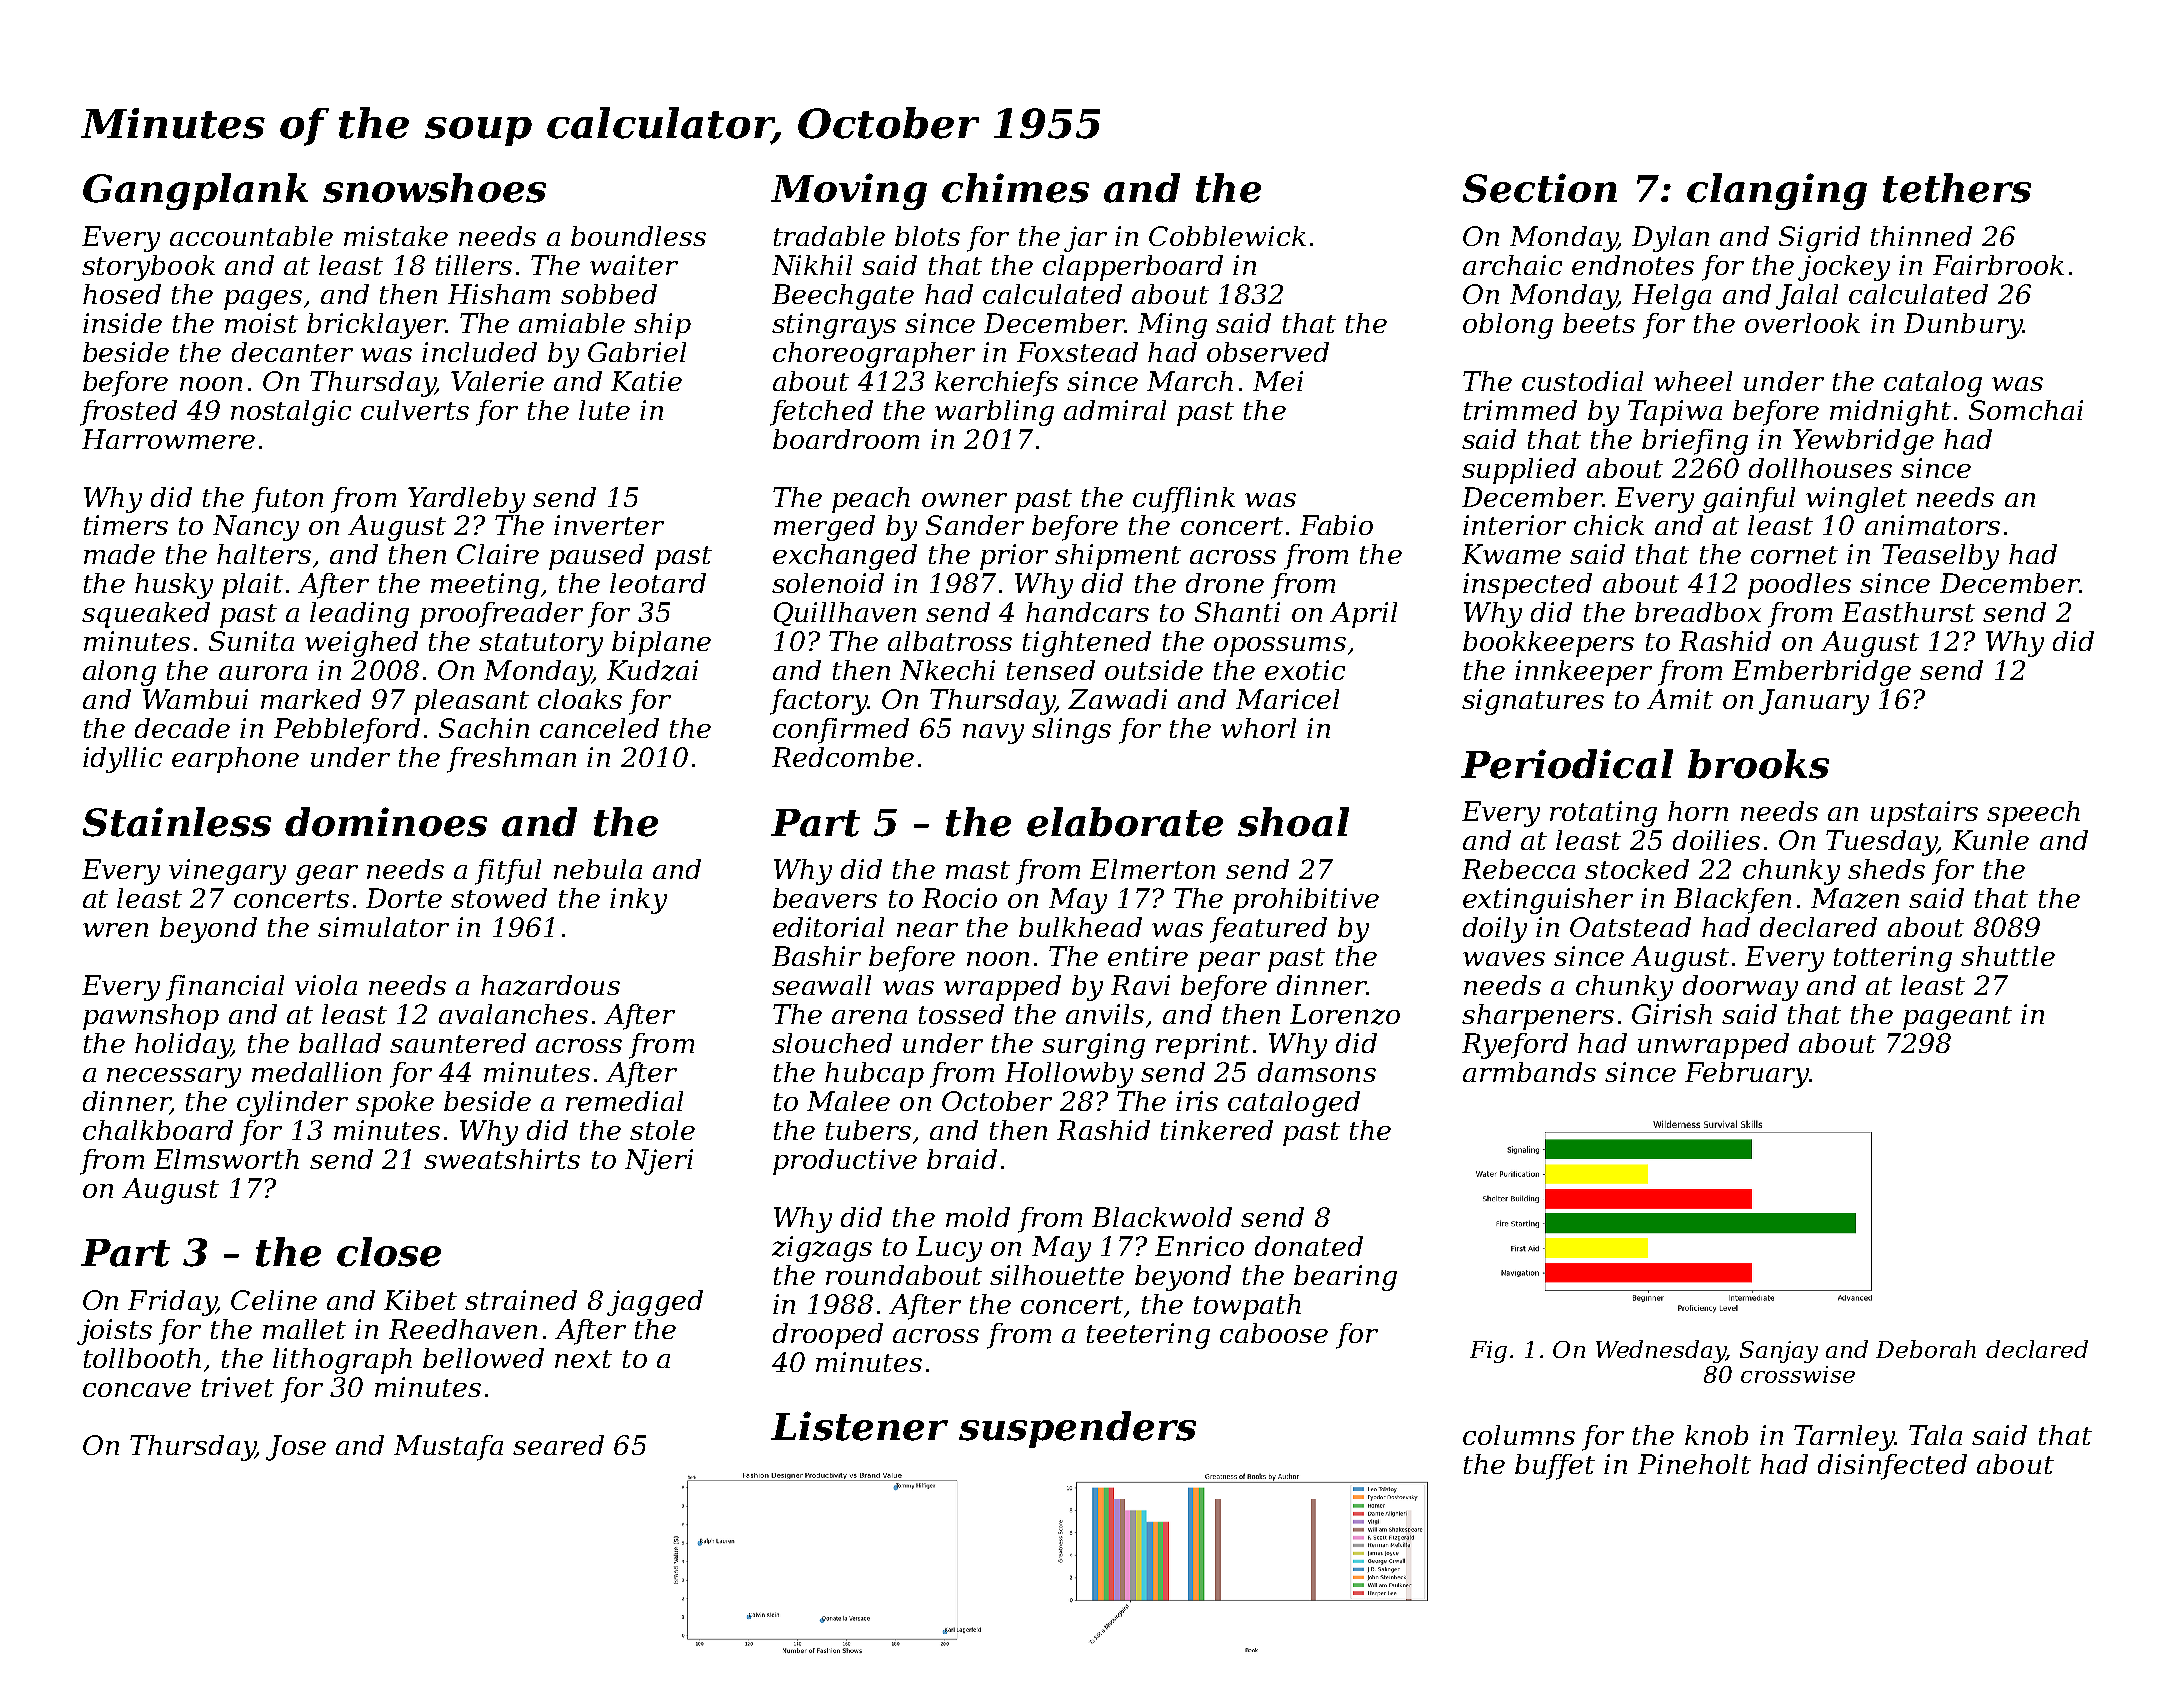  Describe the element at coordinates (849, 191) in the document. I see `Moving` at that location.
